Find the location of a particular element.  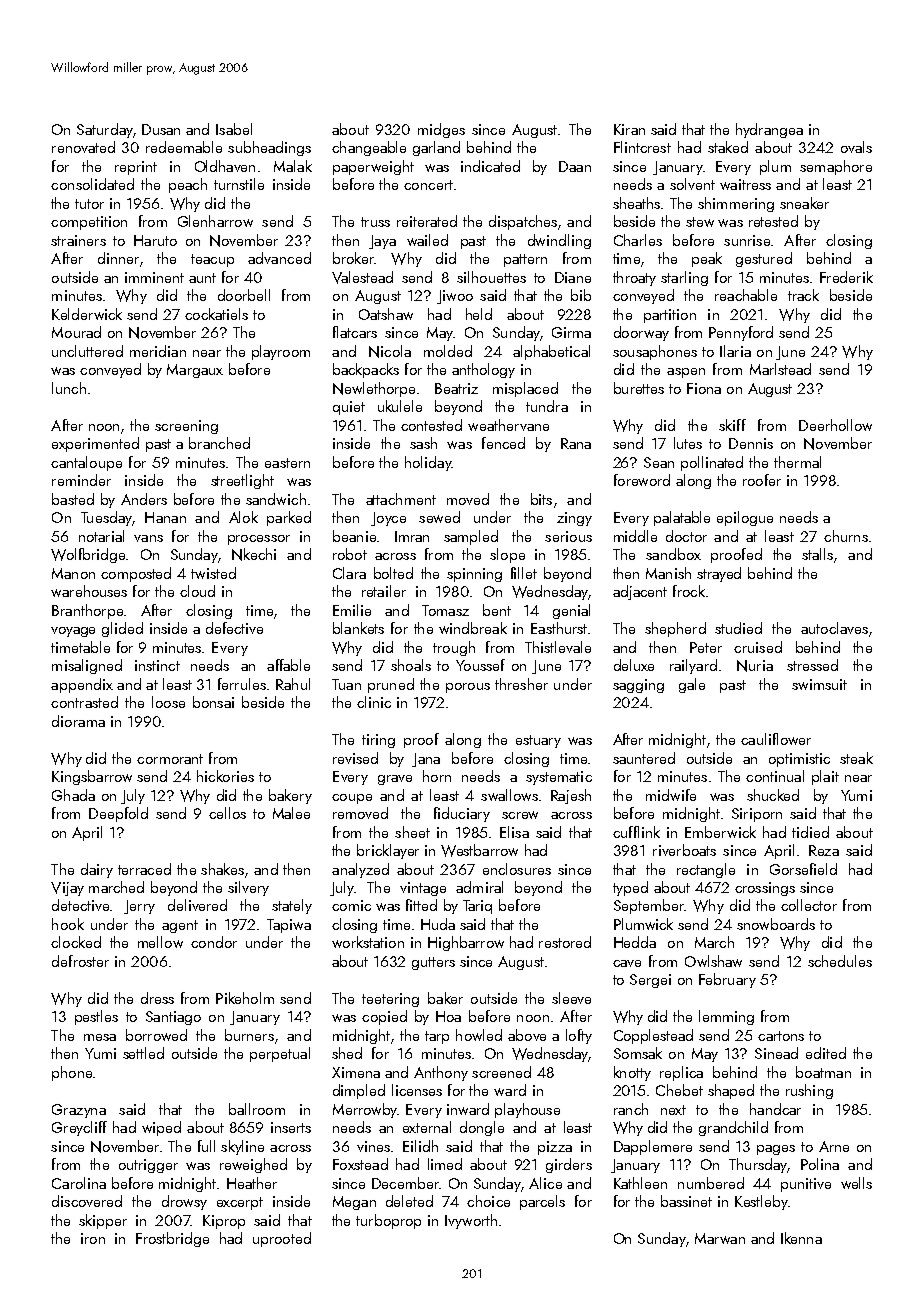

Tuan is located at coordinates (346, 684).
